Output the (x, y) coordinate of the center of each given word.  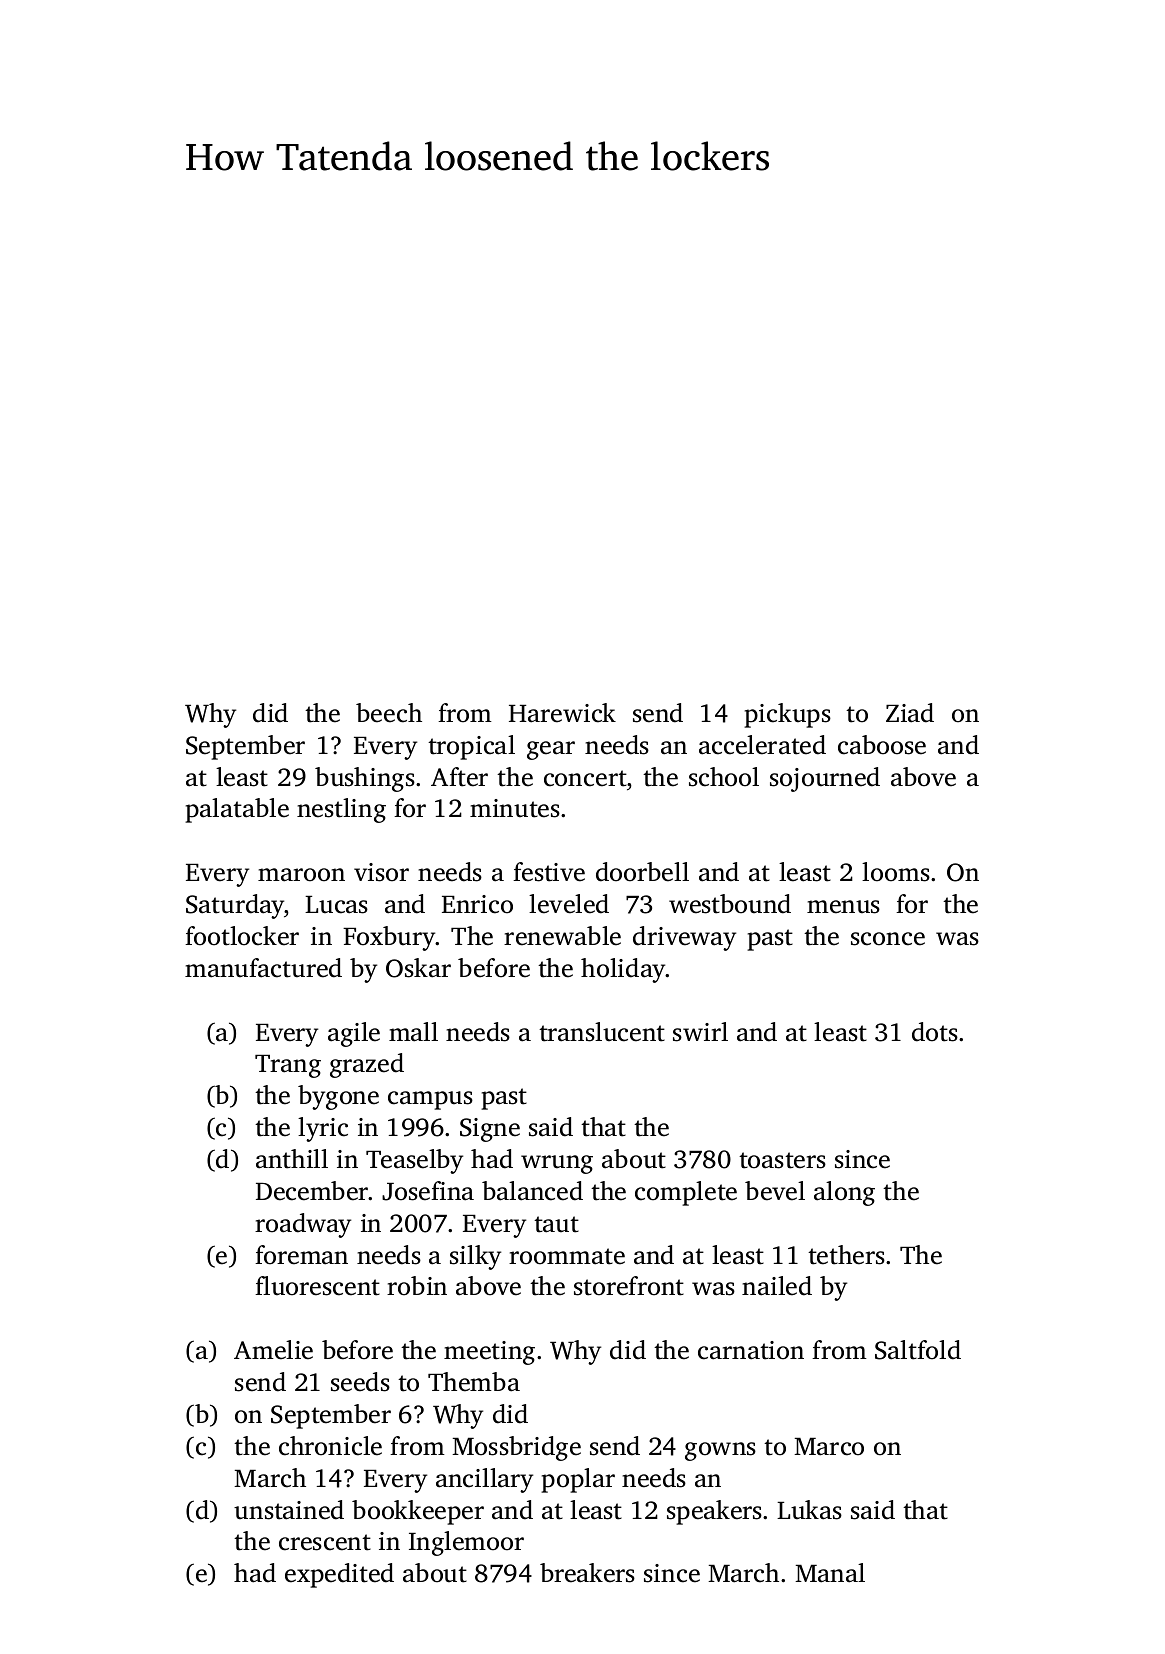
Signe (490, 1130)
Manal (830, 1573)
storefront (629, 1286)
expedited (339, 1575)
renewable (562, 936)
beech (389, 713)
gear (551, 750)
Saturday (235, 906)
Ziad (910, 713)
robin (417, 1286)
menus (843, 907)
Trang (288, 1066)
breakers (587, 1573)
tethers (846, 1255)
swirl (700, 1032)
